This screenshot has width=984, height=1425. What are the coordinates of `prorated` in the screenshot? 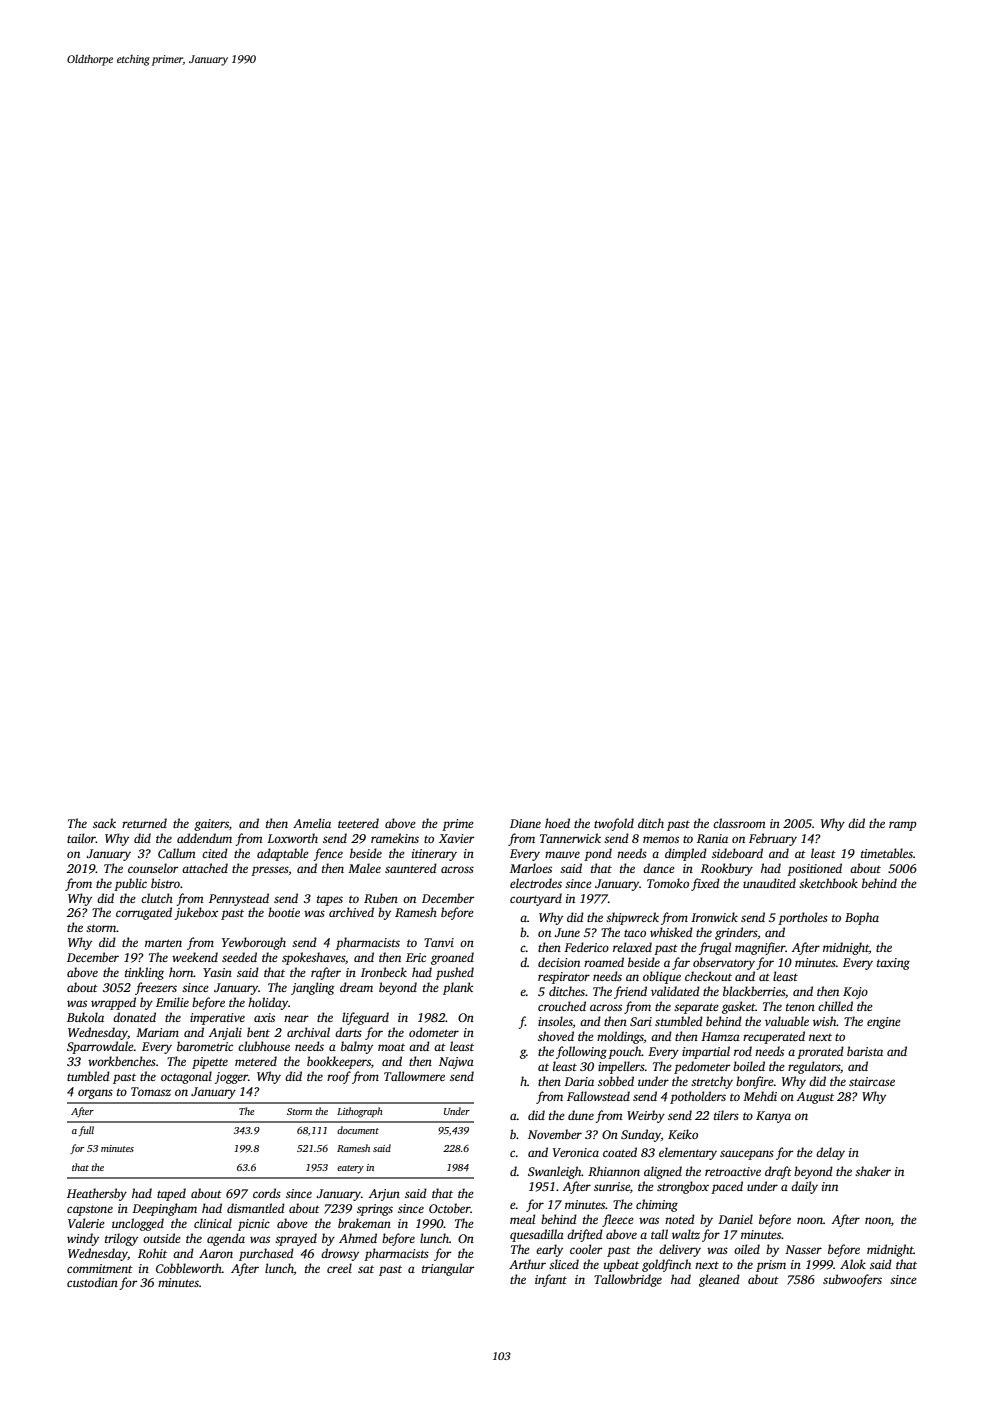 It's located at (820, 1052).
